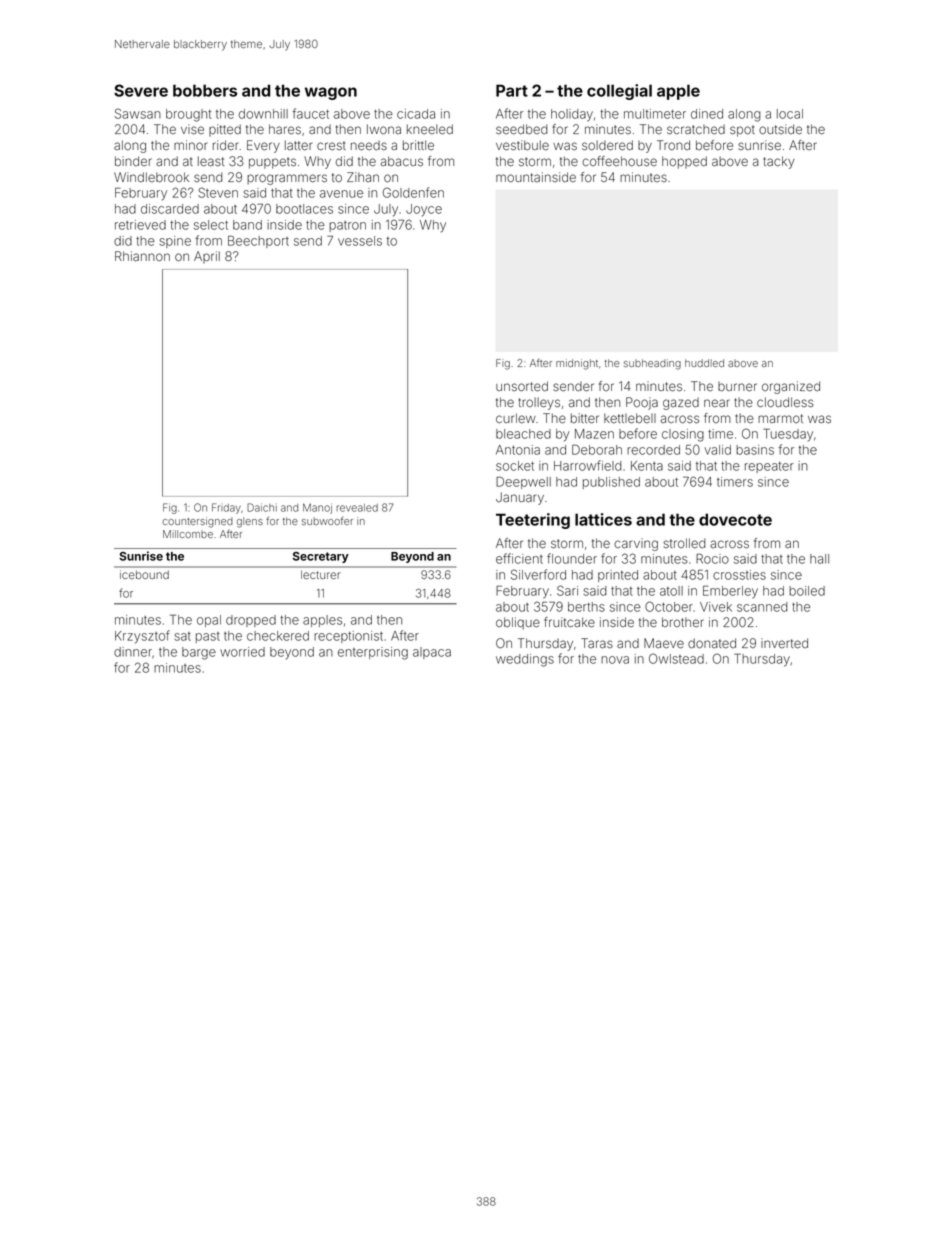 The width and height of the screenshot is (952, 1233). What do you see at coordinates (784, 643) in the screenshot?
I see `inverted` at bounding box center [784, 643].
